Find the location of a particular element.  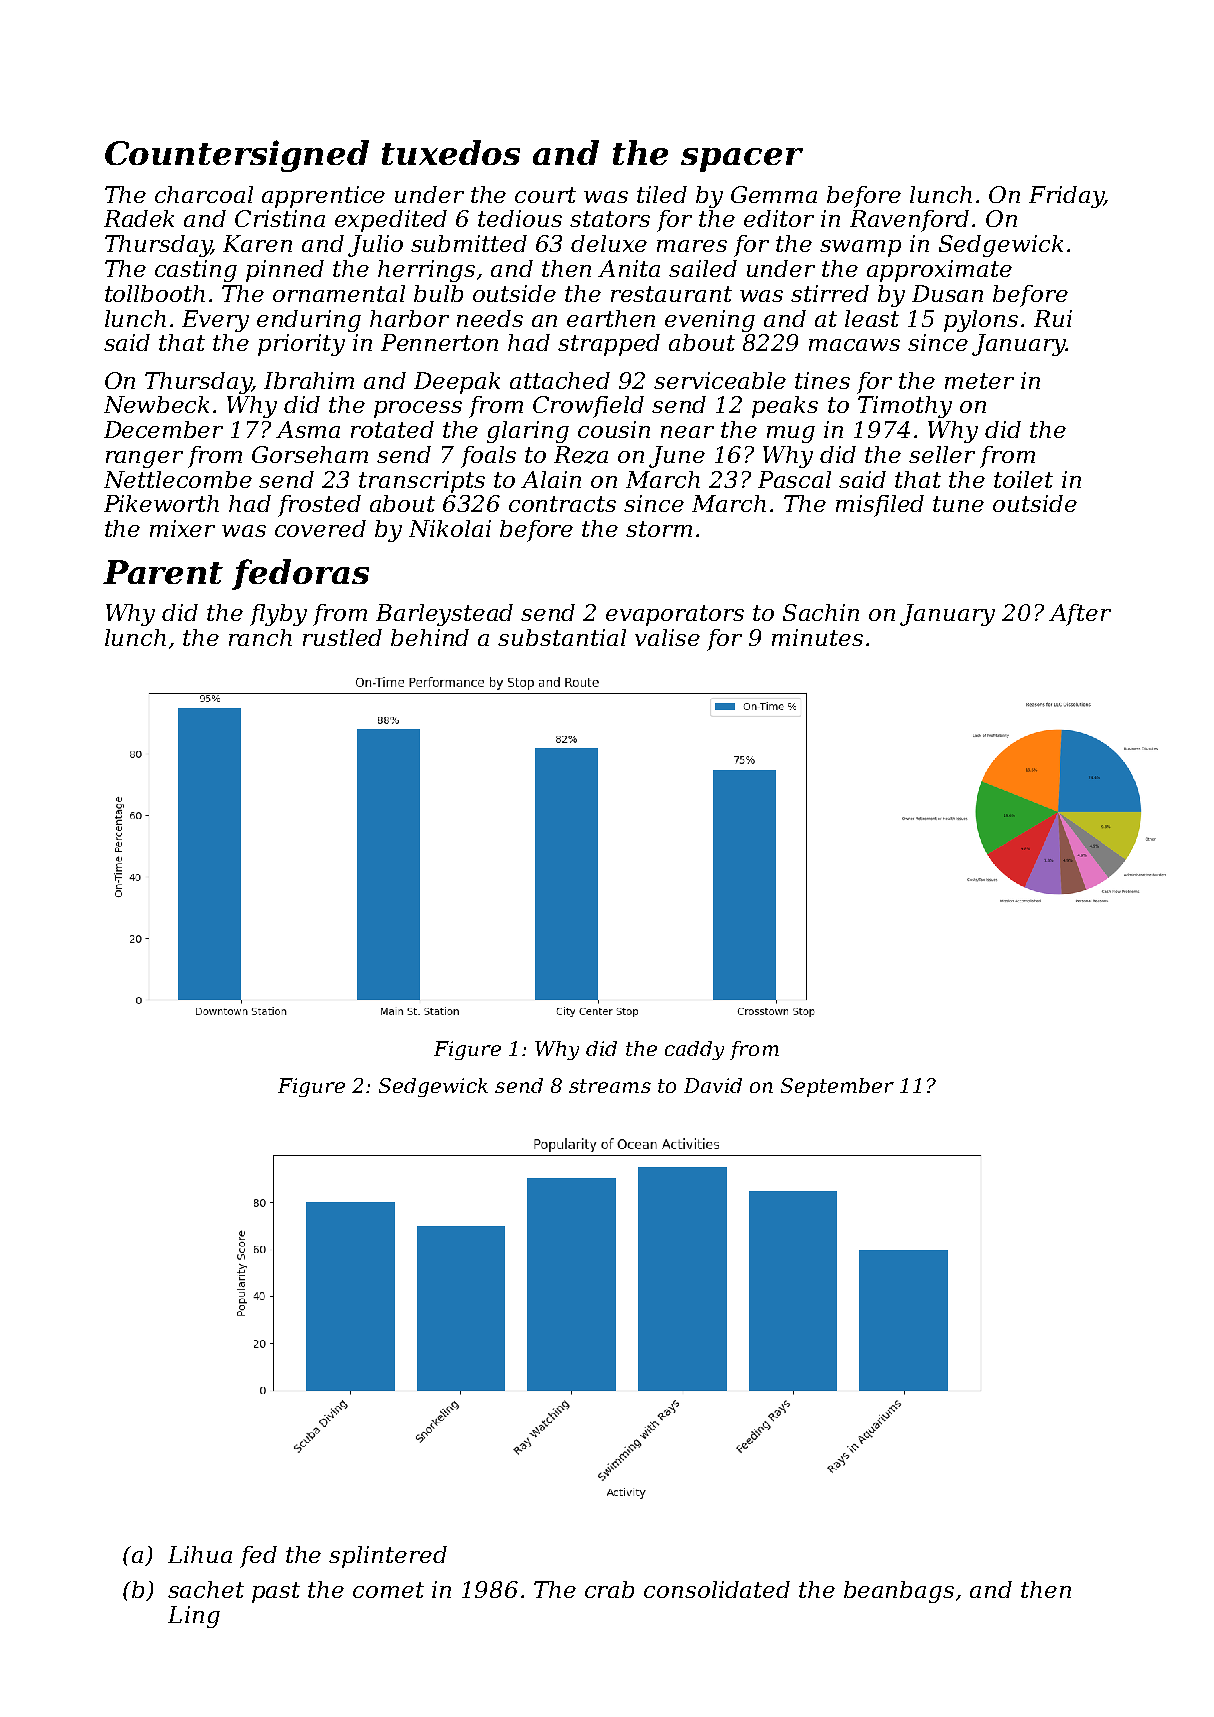

consolidated is located at coordinates (717, 1589).
